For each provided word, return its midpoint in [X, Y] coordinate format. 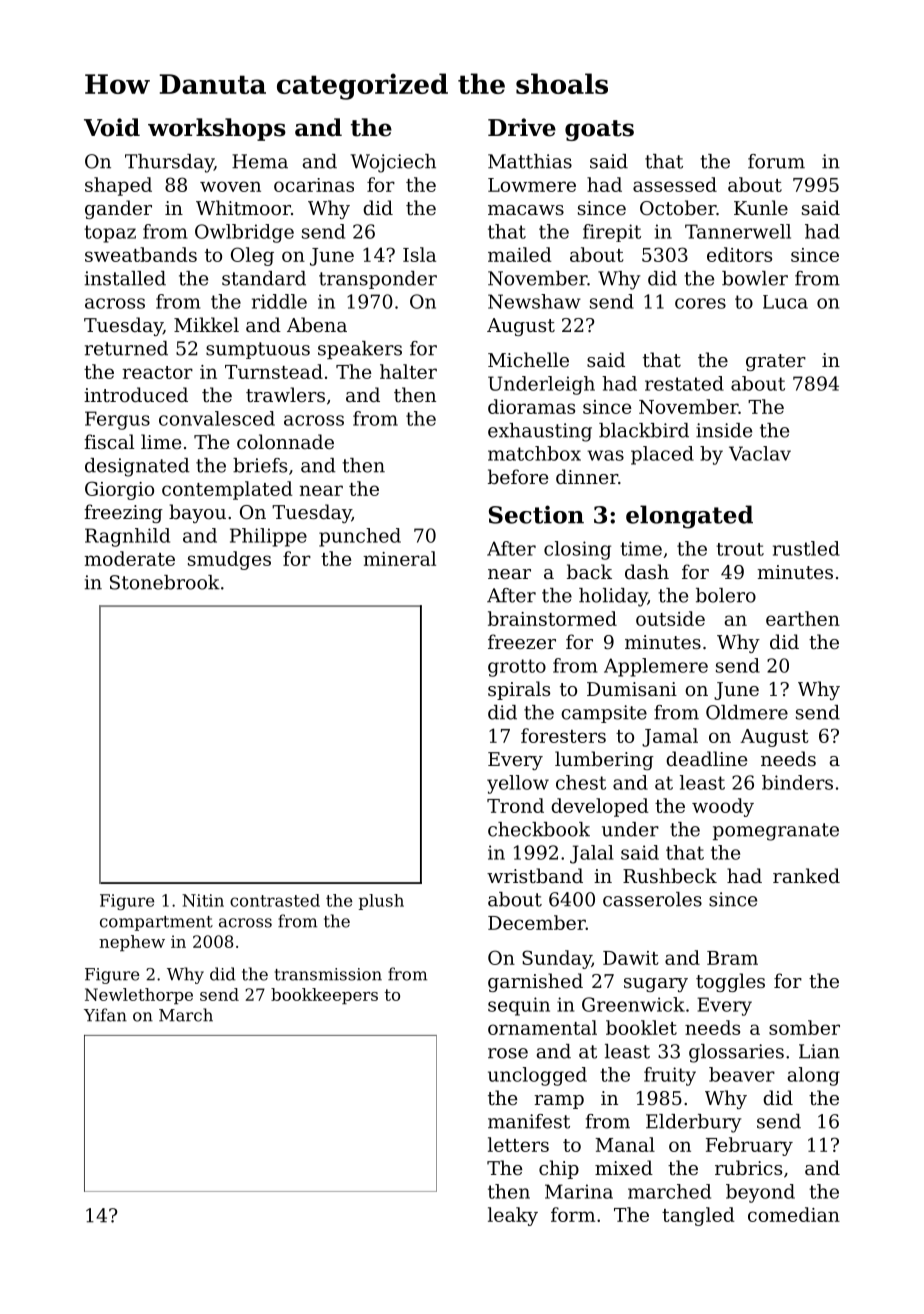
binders [797, 782]
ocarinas [314, 185]
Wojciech [393, 163]
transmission [328, 974]
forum [776, 161]
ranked [806, 875]
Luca [785, 302]
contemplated [227, 490]
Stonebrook [165, 582]
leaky [513, 1216]
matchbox [534, 453]
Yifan [105, 1015]
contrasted [275, 900]
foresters [563, 735]
